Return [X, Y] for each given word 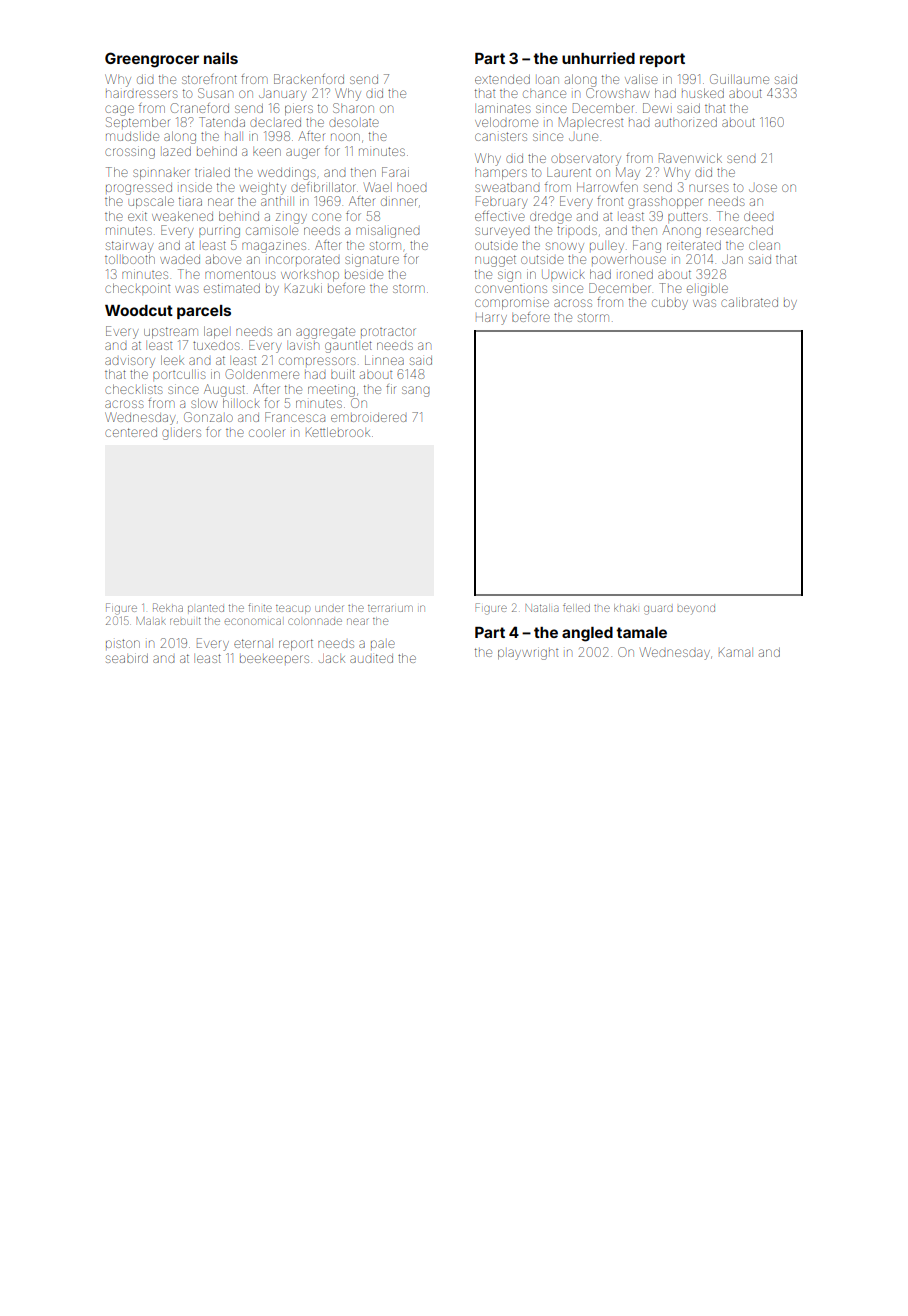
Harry [491, 318]
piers [299, 109]
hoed [411, 188]
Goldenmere [262, 374]
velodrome [506, 122]
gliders [181, 434]
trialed [212, 172]
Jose [763, 188]
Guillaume [739, 79]
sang [415, 391]
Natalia [542, 608]
